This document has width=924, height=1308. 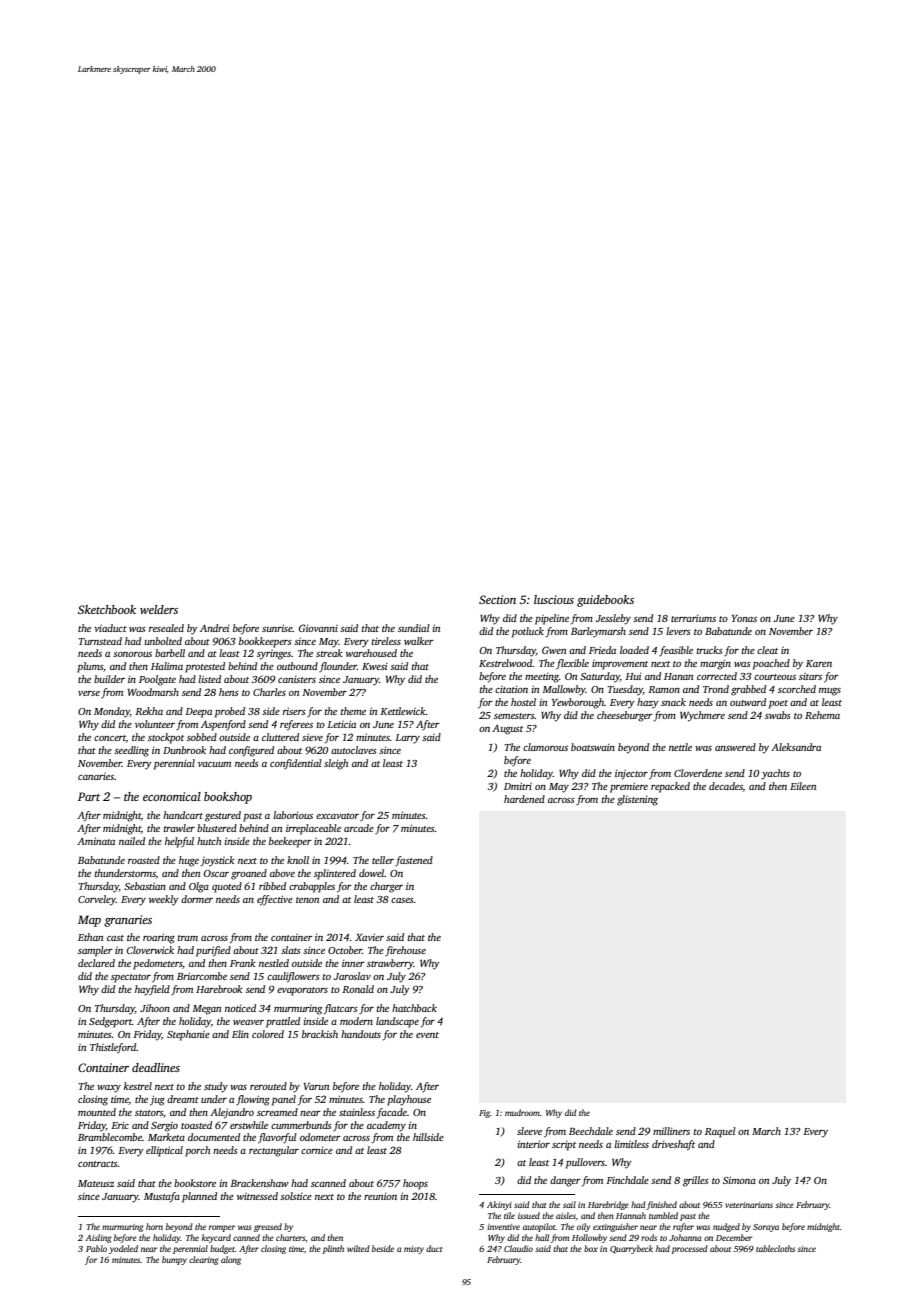 I want to click on economical, so click(x=172, y=796).
